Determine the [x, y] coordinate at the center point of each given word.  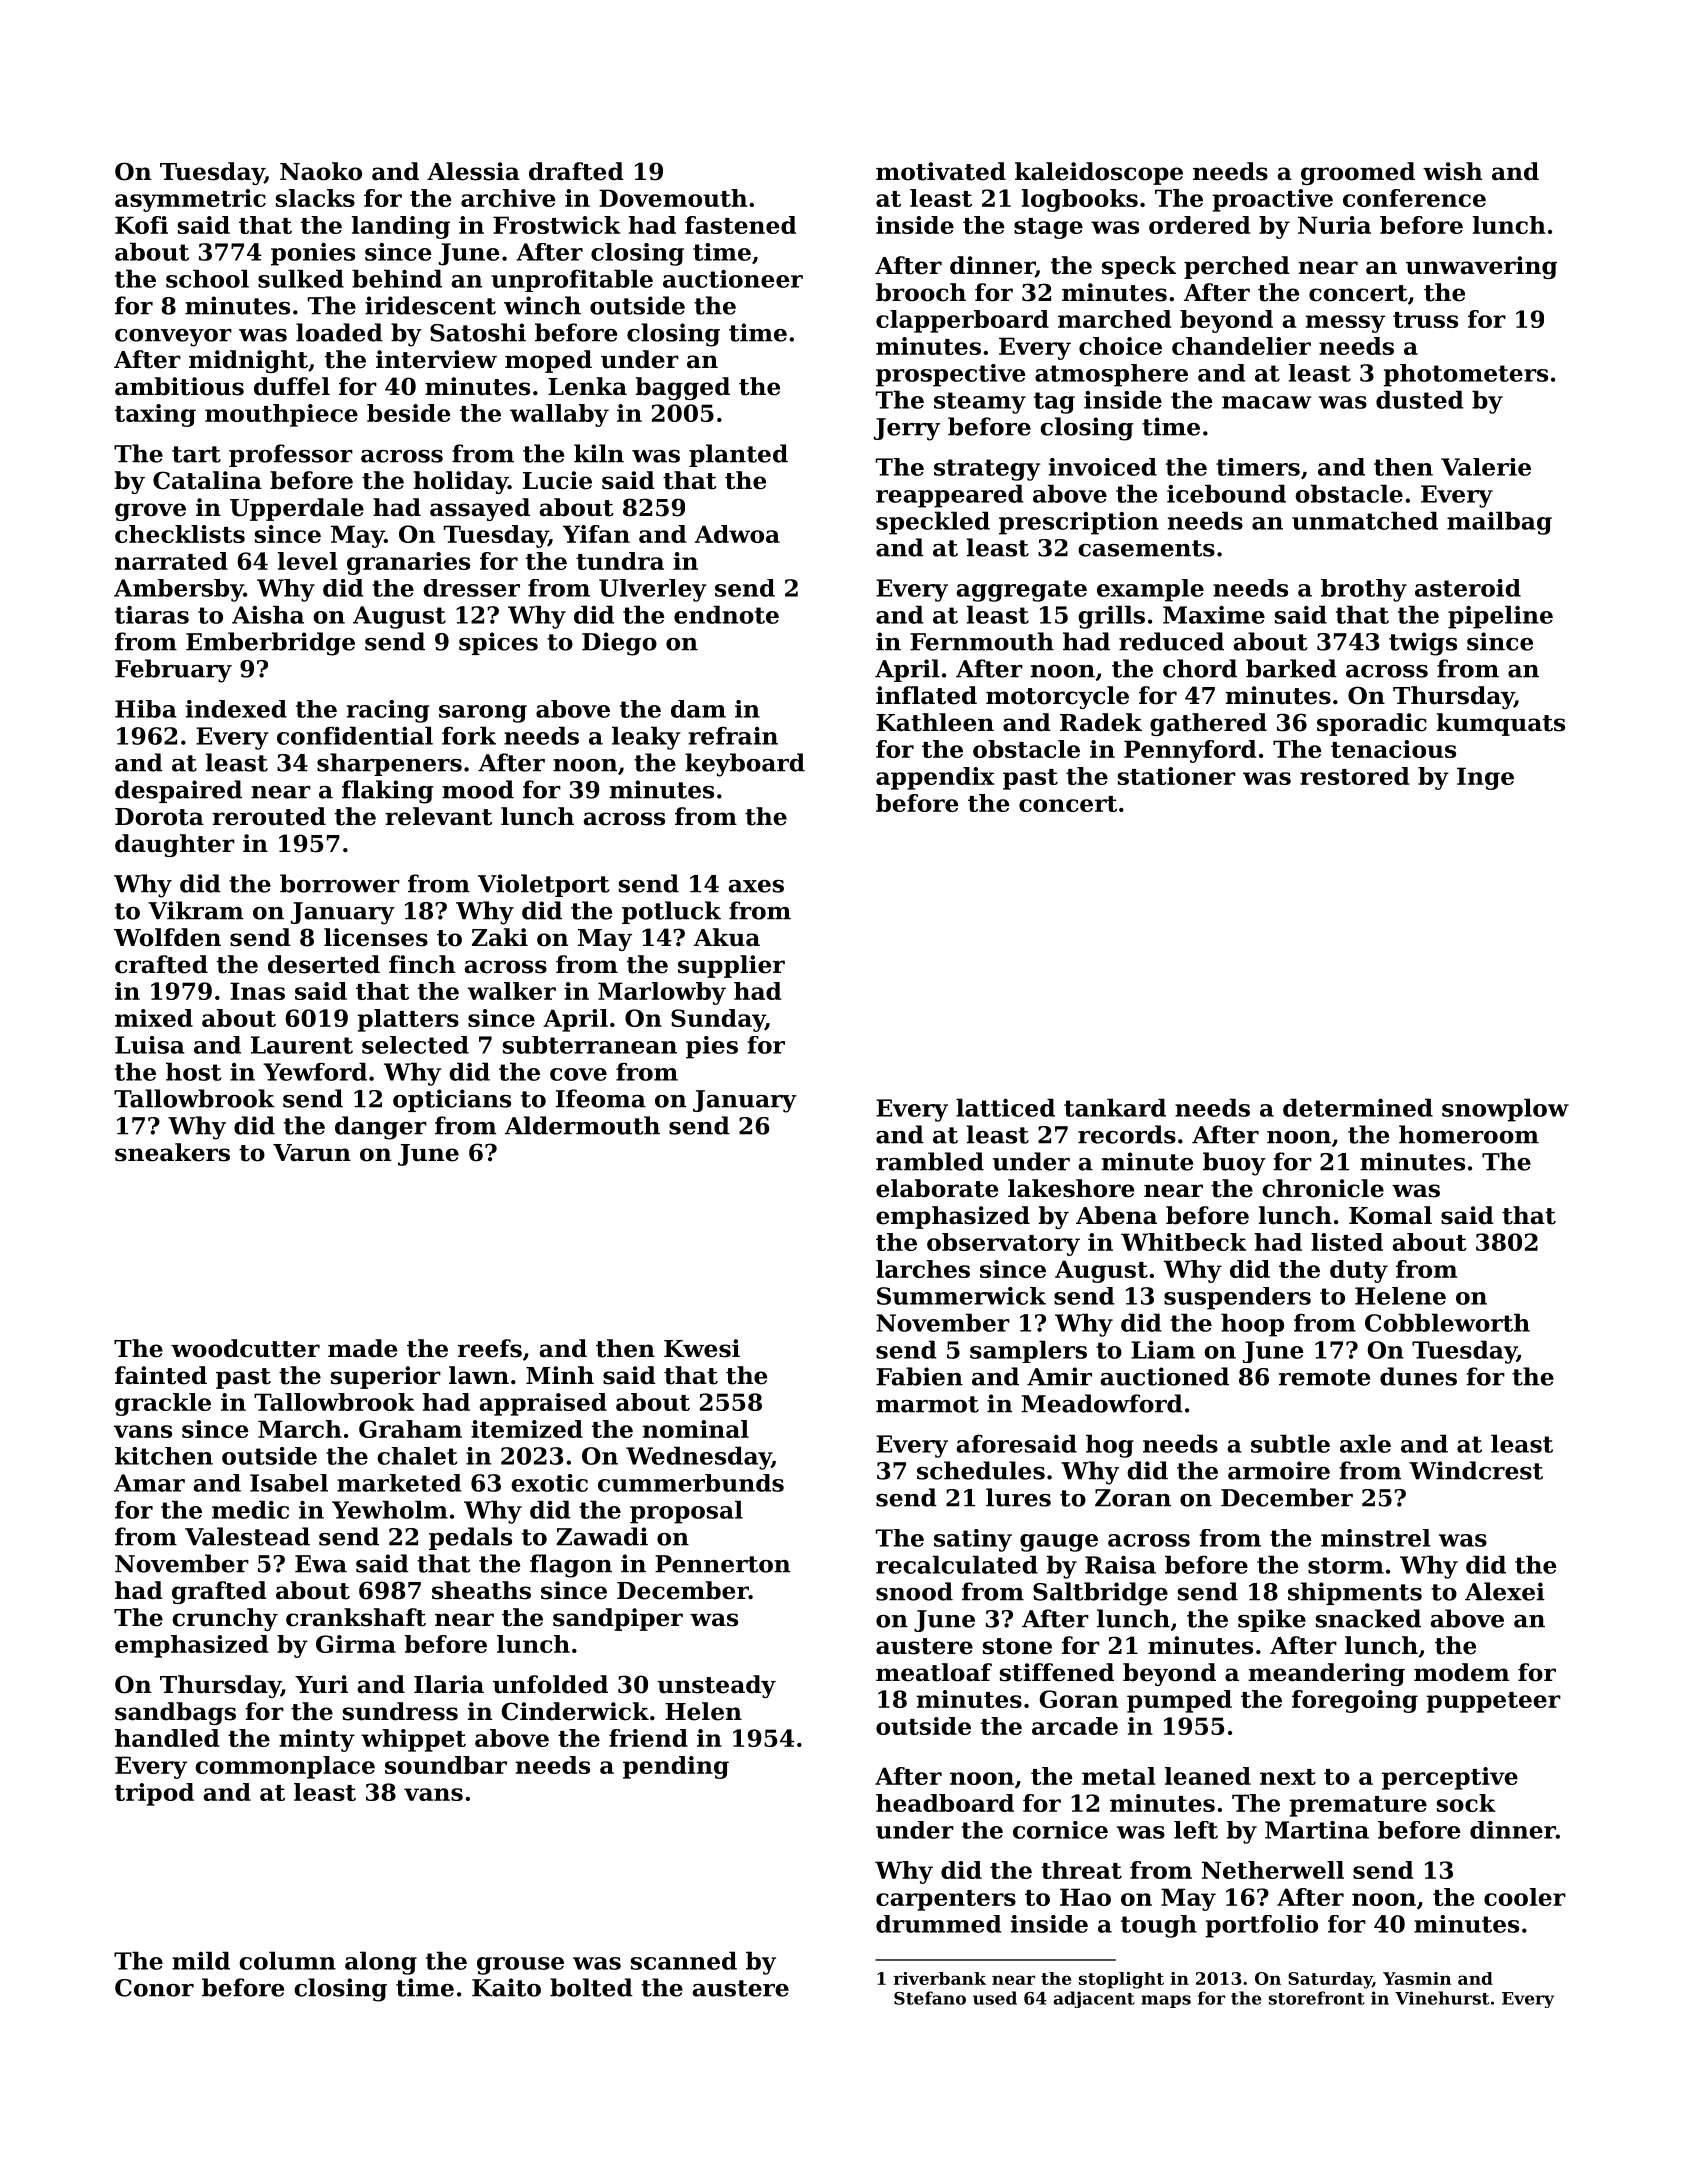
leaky [646, 738]
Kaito [506, 1987]
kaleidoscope [1099, 173]
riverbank [940, 1978]
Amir [1059, 1376]
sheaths [481, 1590]
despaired [178, 791]
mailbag [1499, 523]
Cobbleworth [1447, 1322]
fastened [740, 225]
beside [408, 413]
